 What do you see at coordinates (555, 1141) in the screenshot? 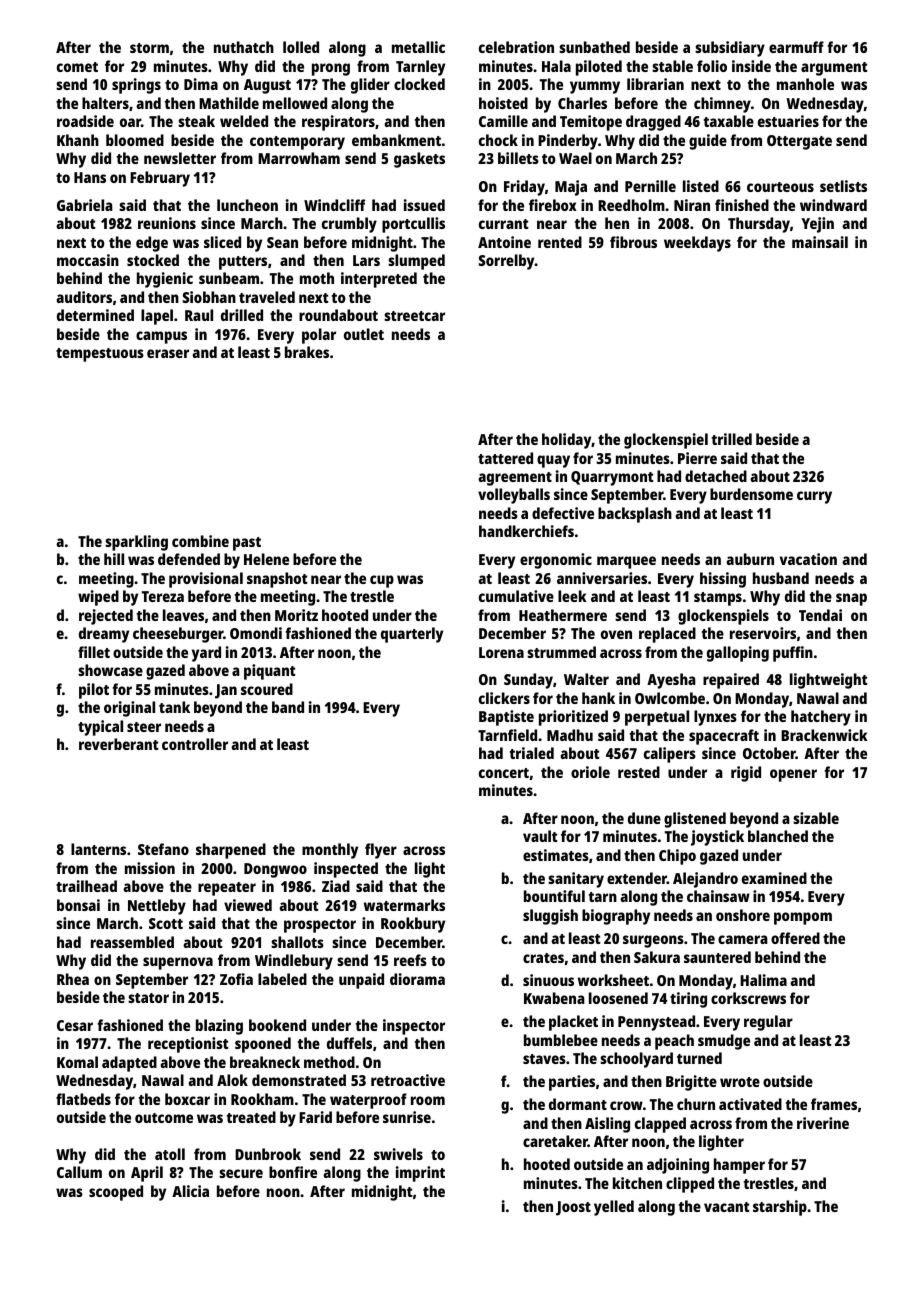
I see `caretaker` at bounding box center [555, 1141].
